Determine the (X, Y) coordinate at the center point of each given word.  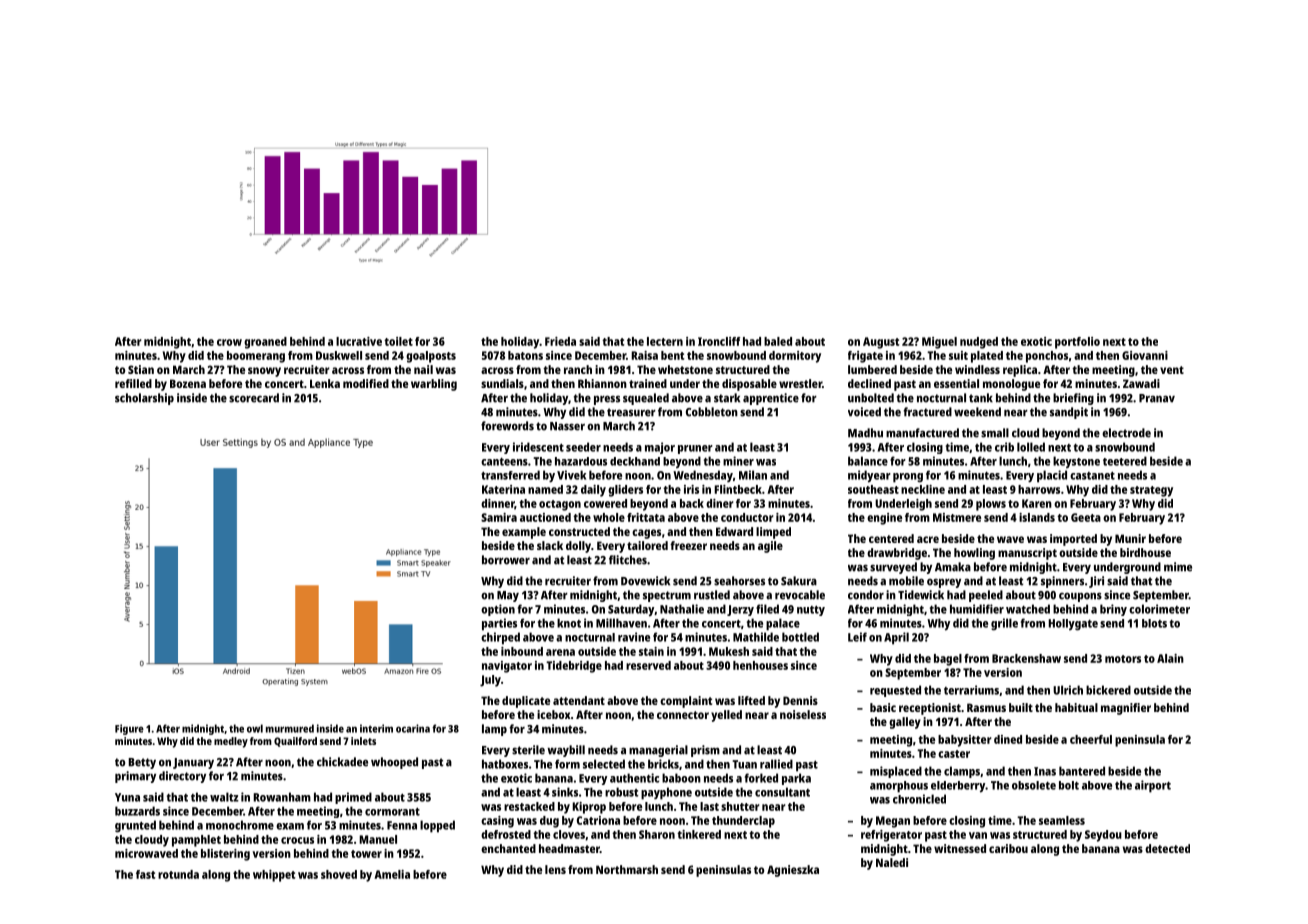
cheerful (1091, 739)
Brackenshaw (1026, 658)
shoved (339, 874)
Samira (499, 517)
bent (672, 355)
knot (569, 623)
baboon (681, 778)
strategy (1151, 491)
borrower (506, 560)
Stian (141, 369)
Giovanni (1145, 355)
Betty (142, 763)
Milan (753, 475)
